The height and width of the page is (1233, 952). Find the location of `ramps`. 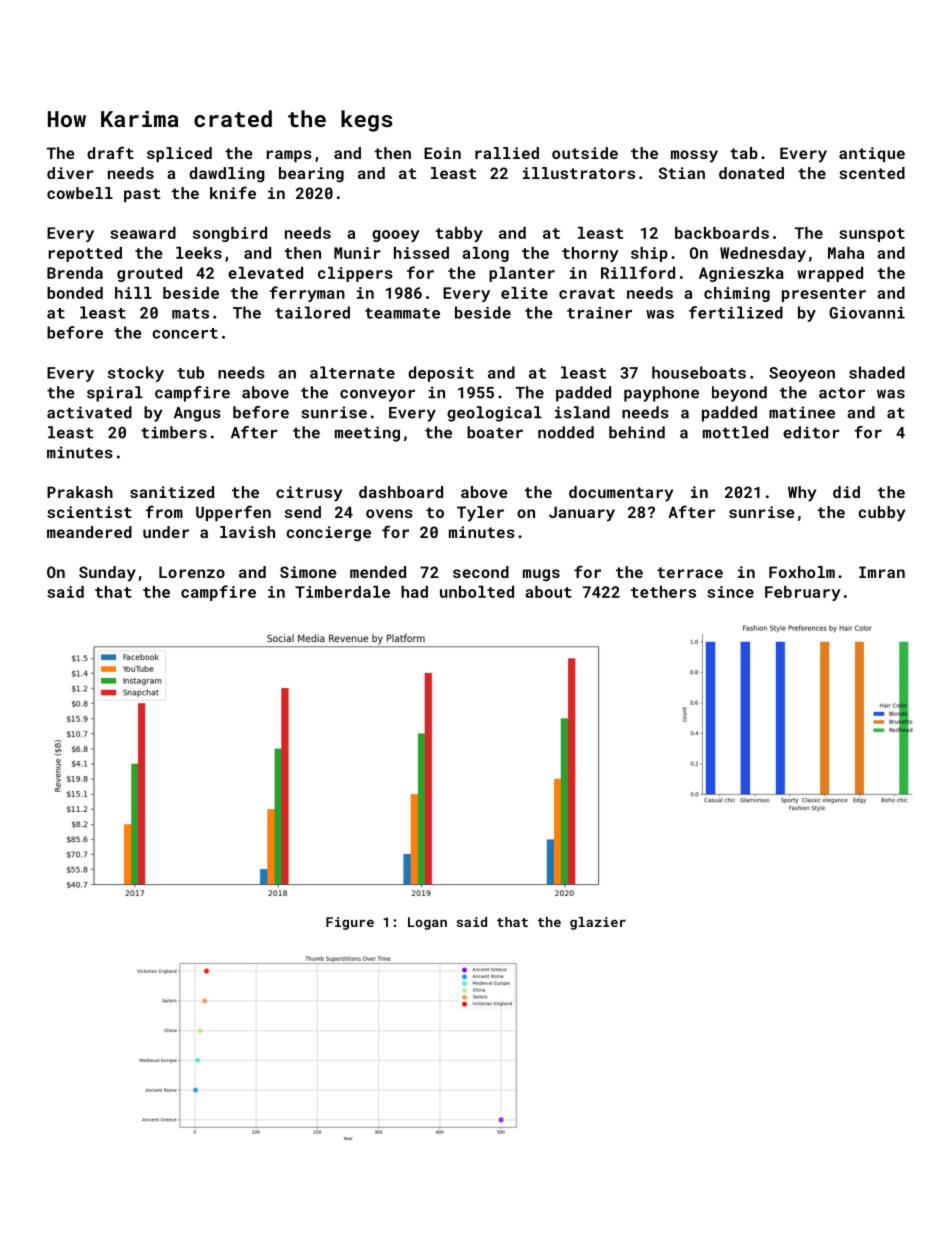

ramps is located at coordinates (289, 156).
